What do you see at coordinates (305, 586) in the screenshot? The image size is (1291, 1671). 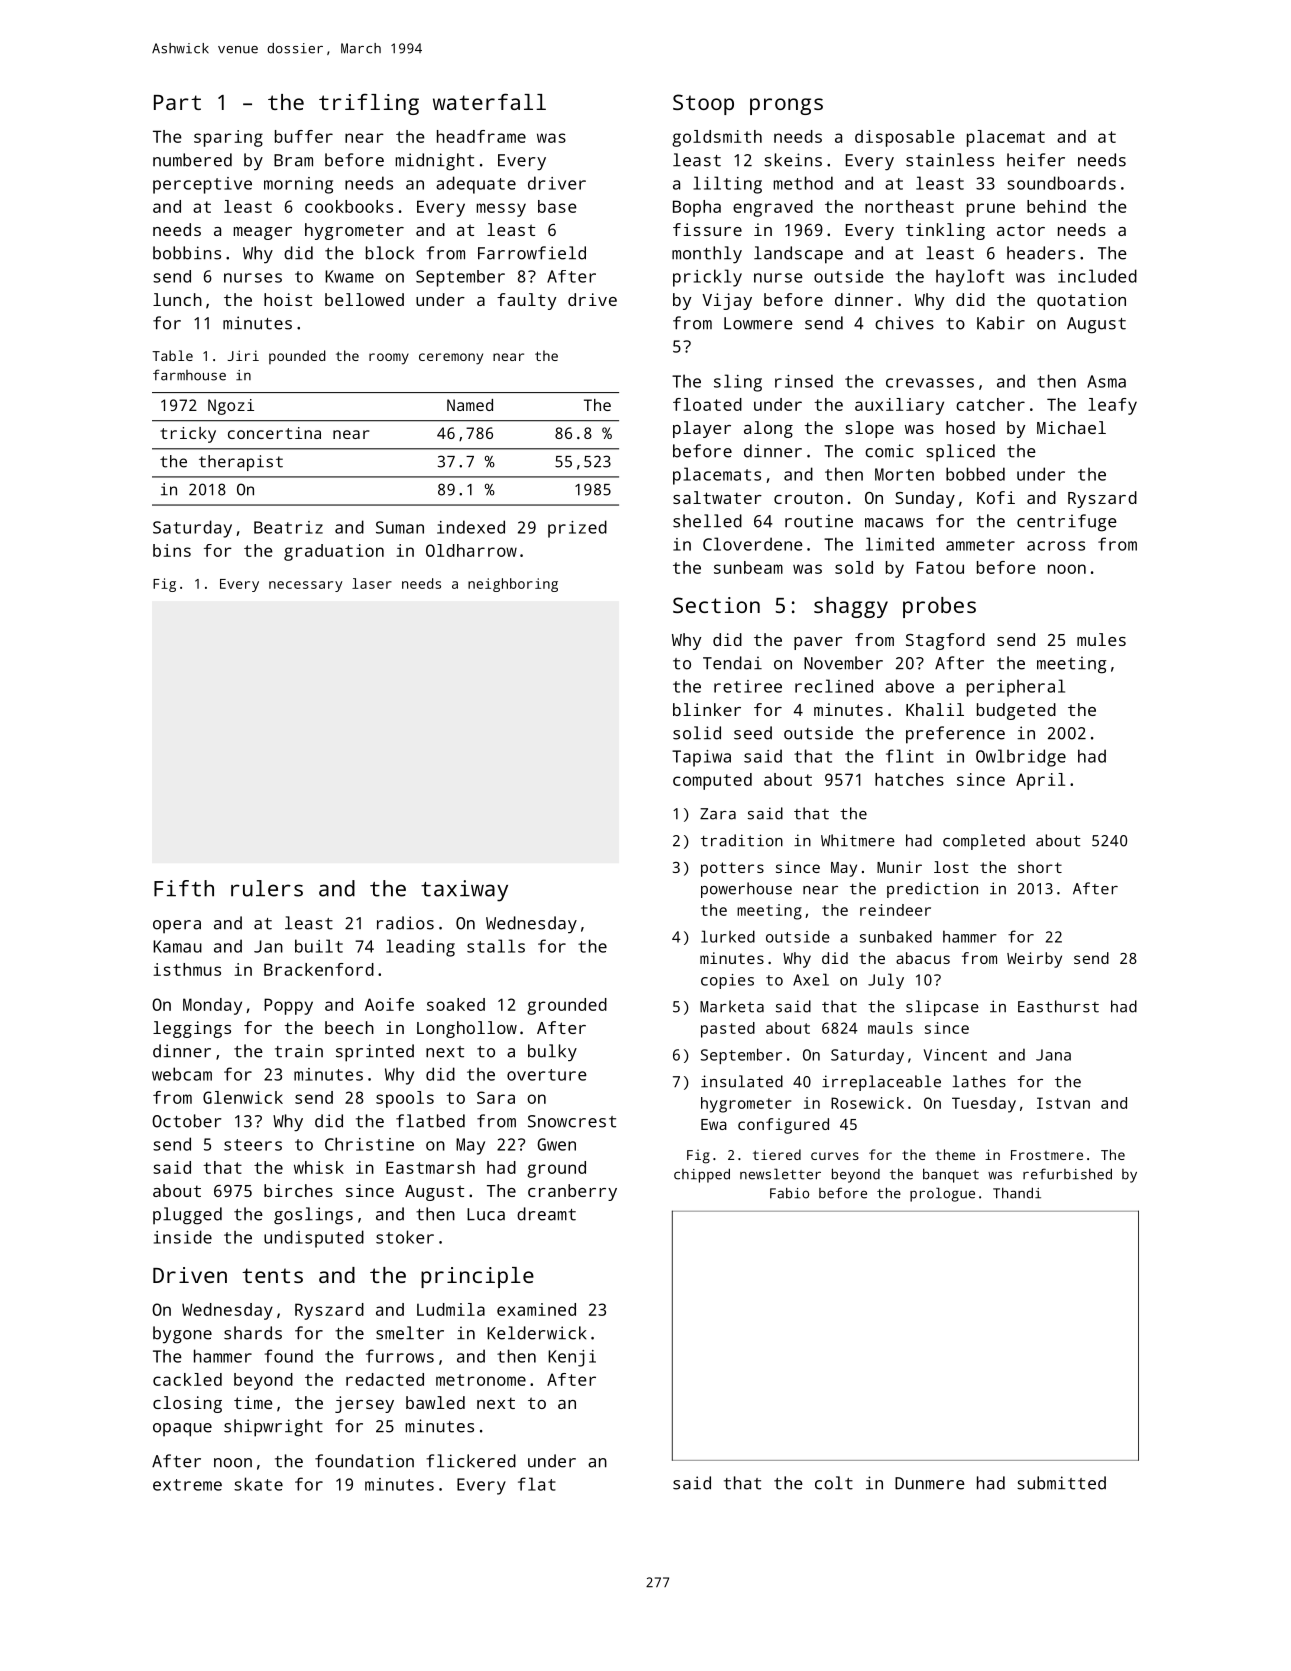 I see `necessary` at bounding box center [305, 586].
